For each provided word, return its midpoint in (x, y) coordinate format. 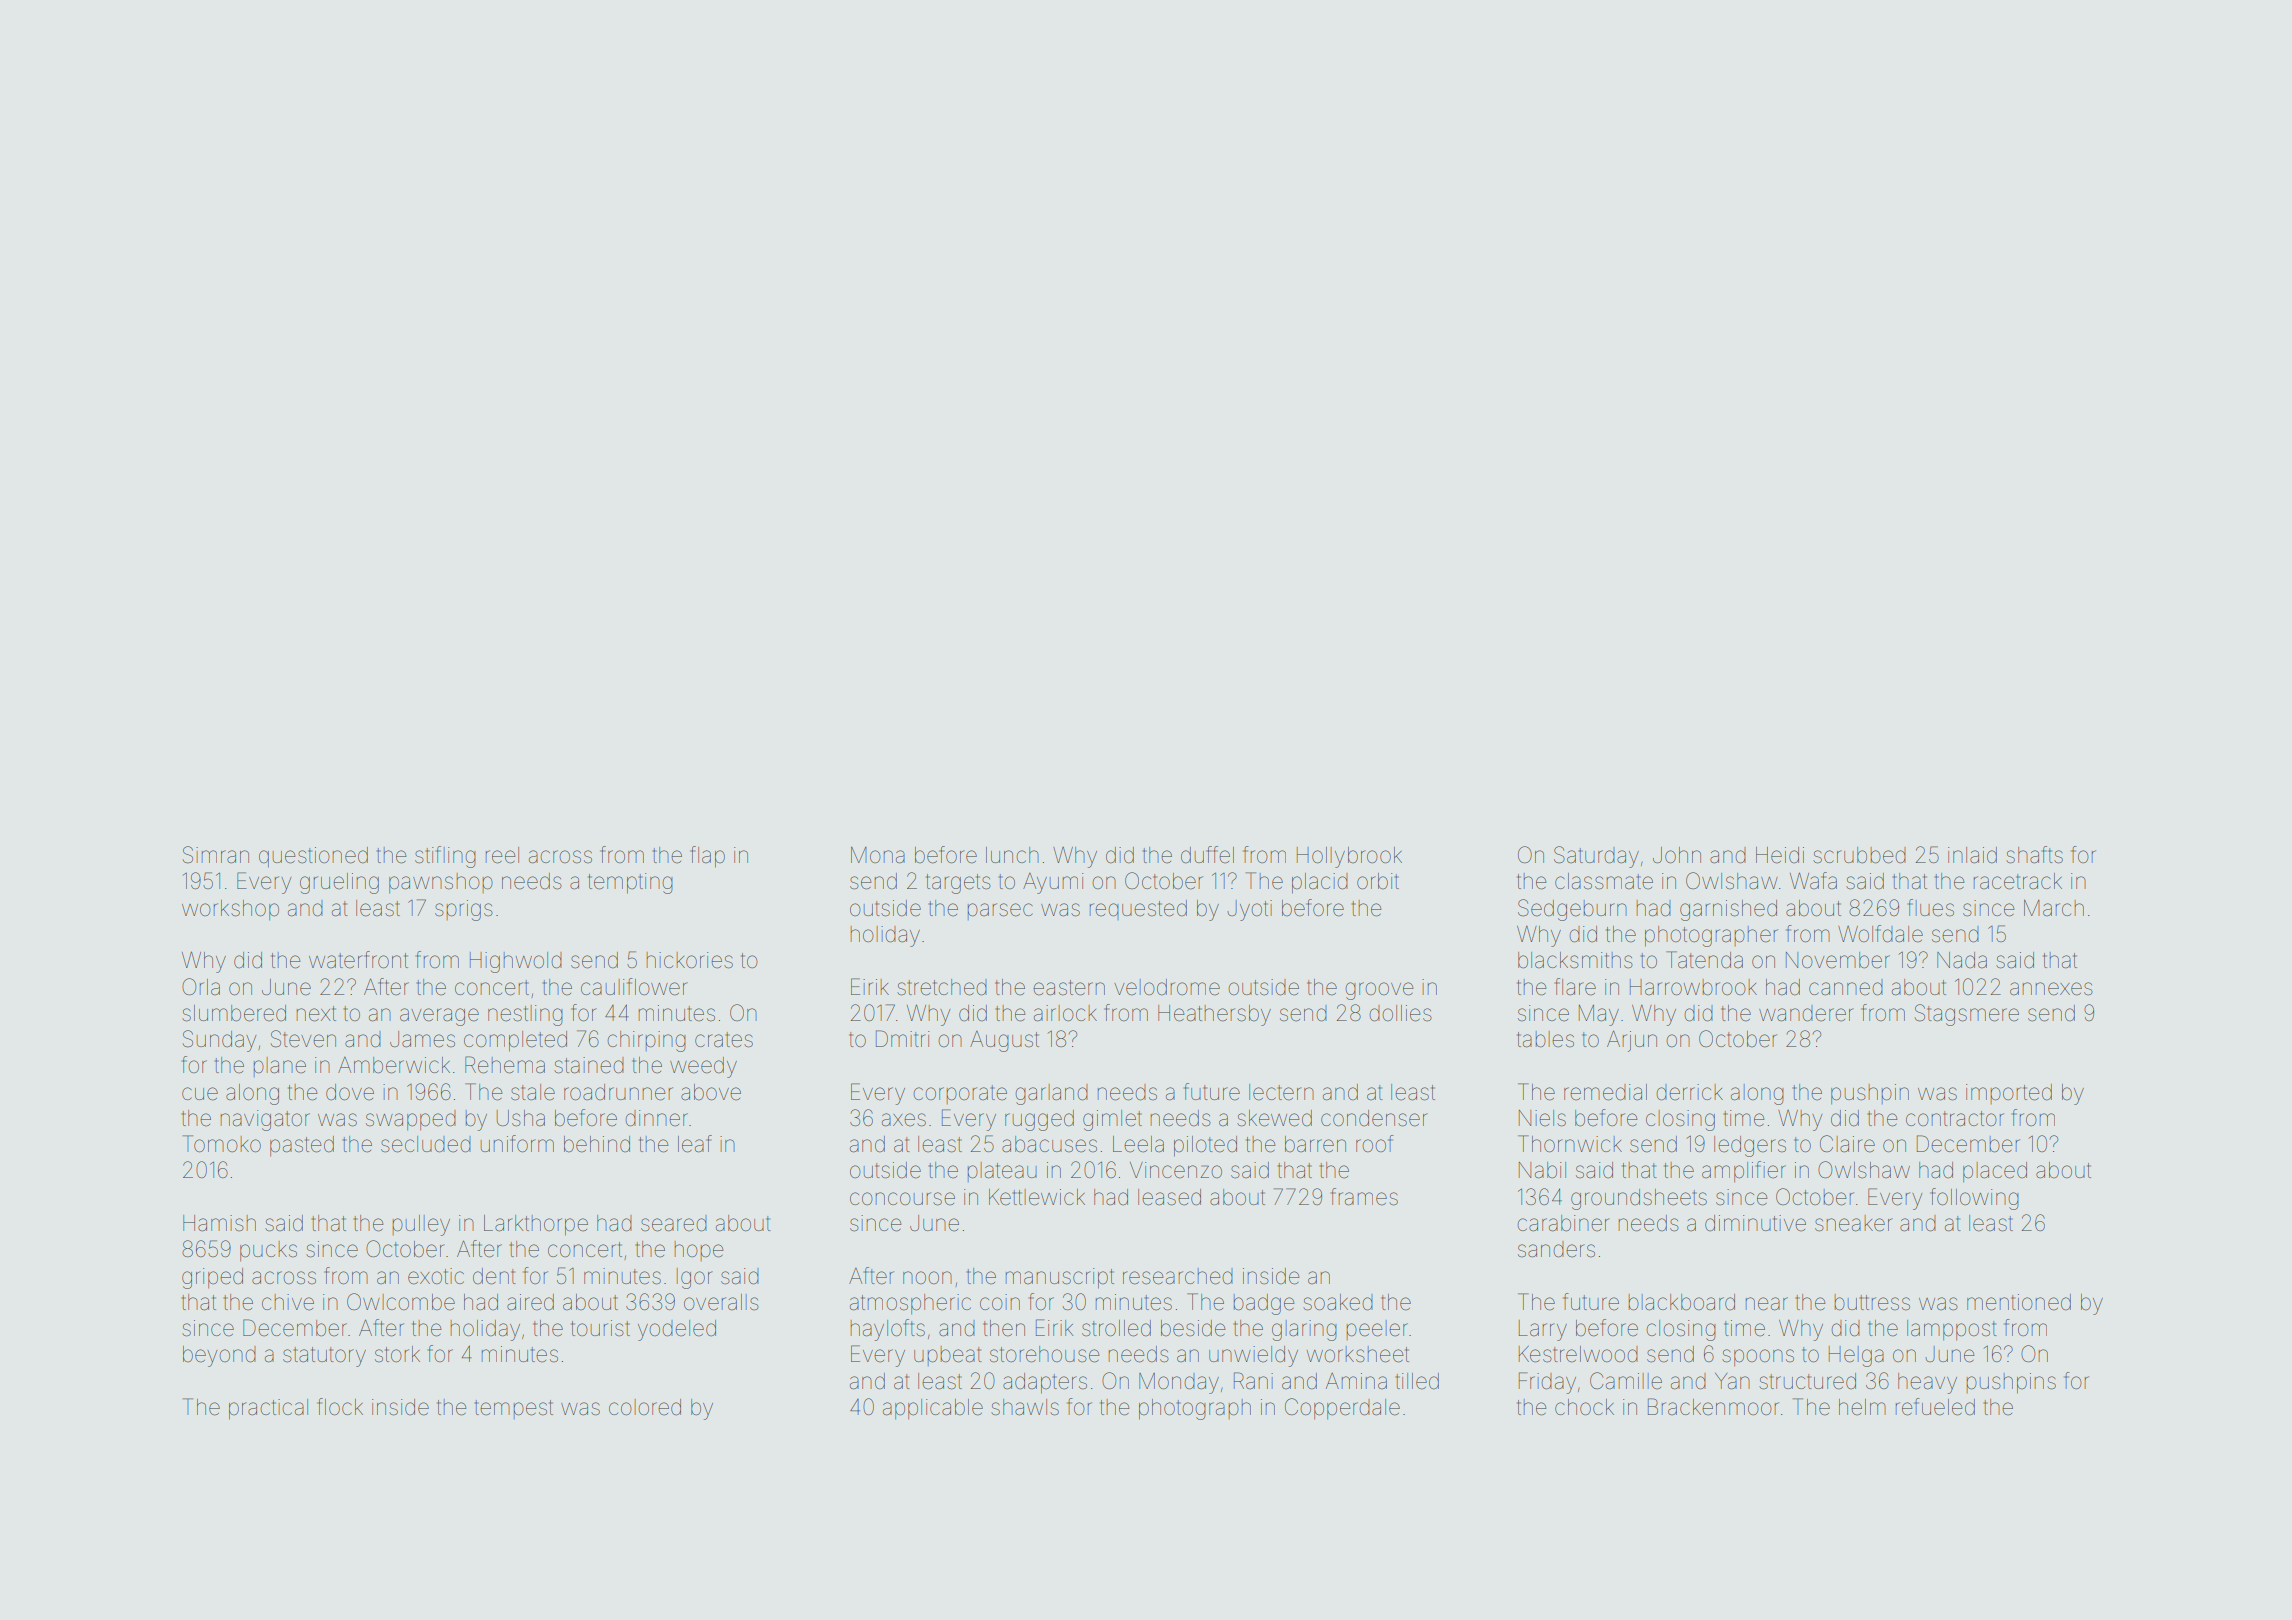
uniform (517, 1143)
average (439, 1017)
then (1004, 1328)
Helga (1856, 1356)
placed (1995, 1172)
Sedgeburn (1572, 910)
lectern (1281, 1092)
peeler (1377, 1330)
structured (1807, 1381)
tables (1545, 1039)
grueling (339, 883)
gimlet (1112, 1120)
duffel (1207, 855)
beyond (219, 1356)
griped (212, 1278)
